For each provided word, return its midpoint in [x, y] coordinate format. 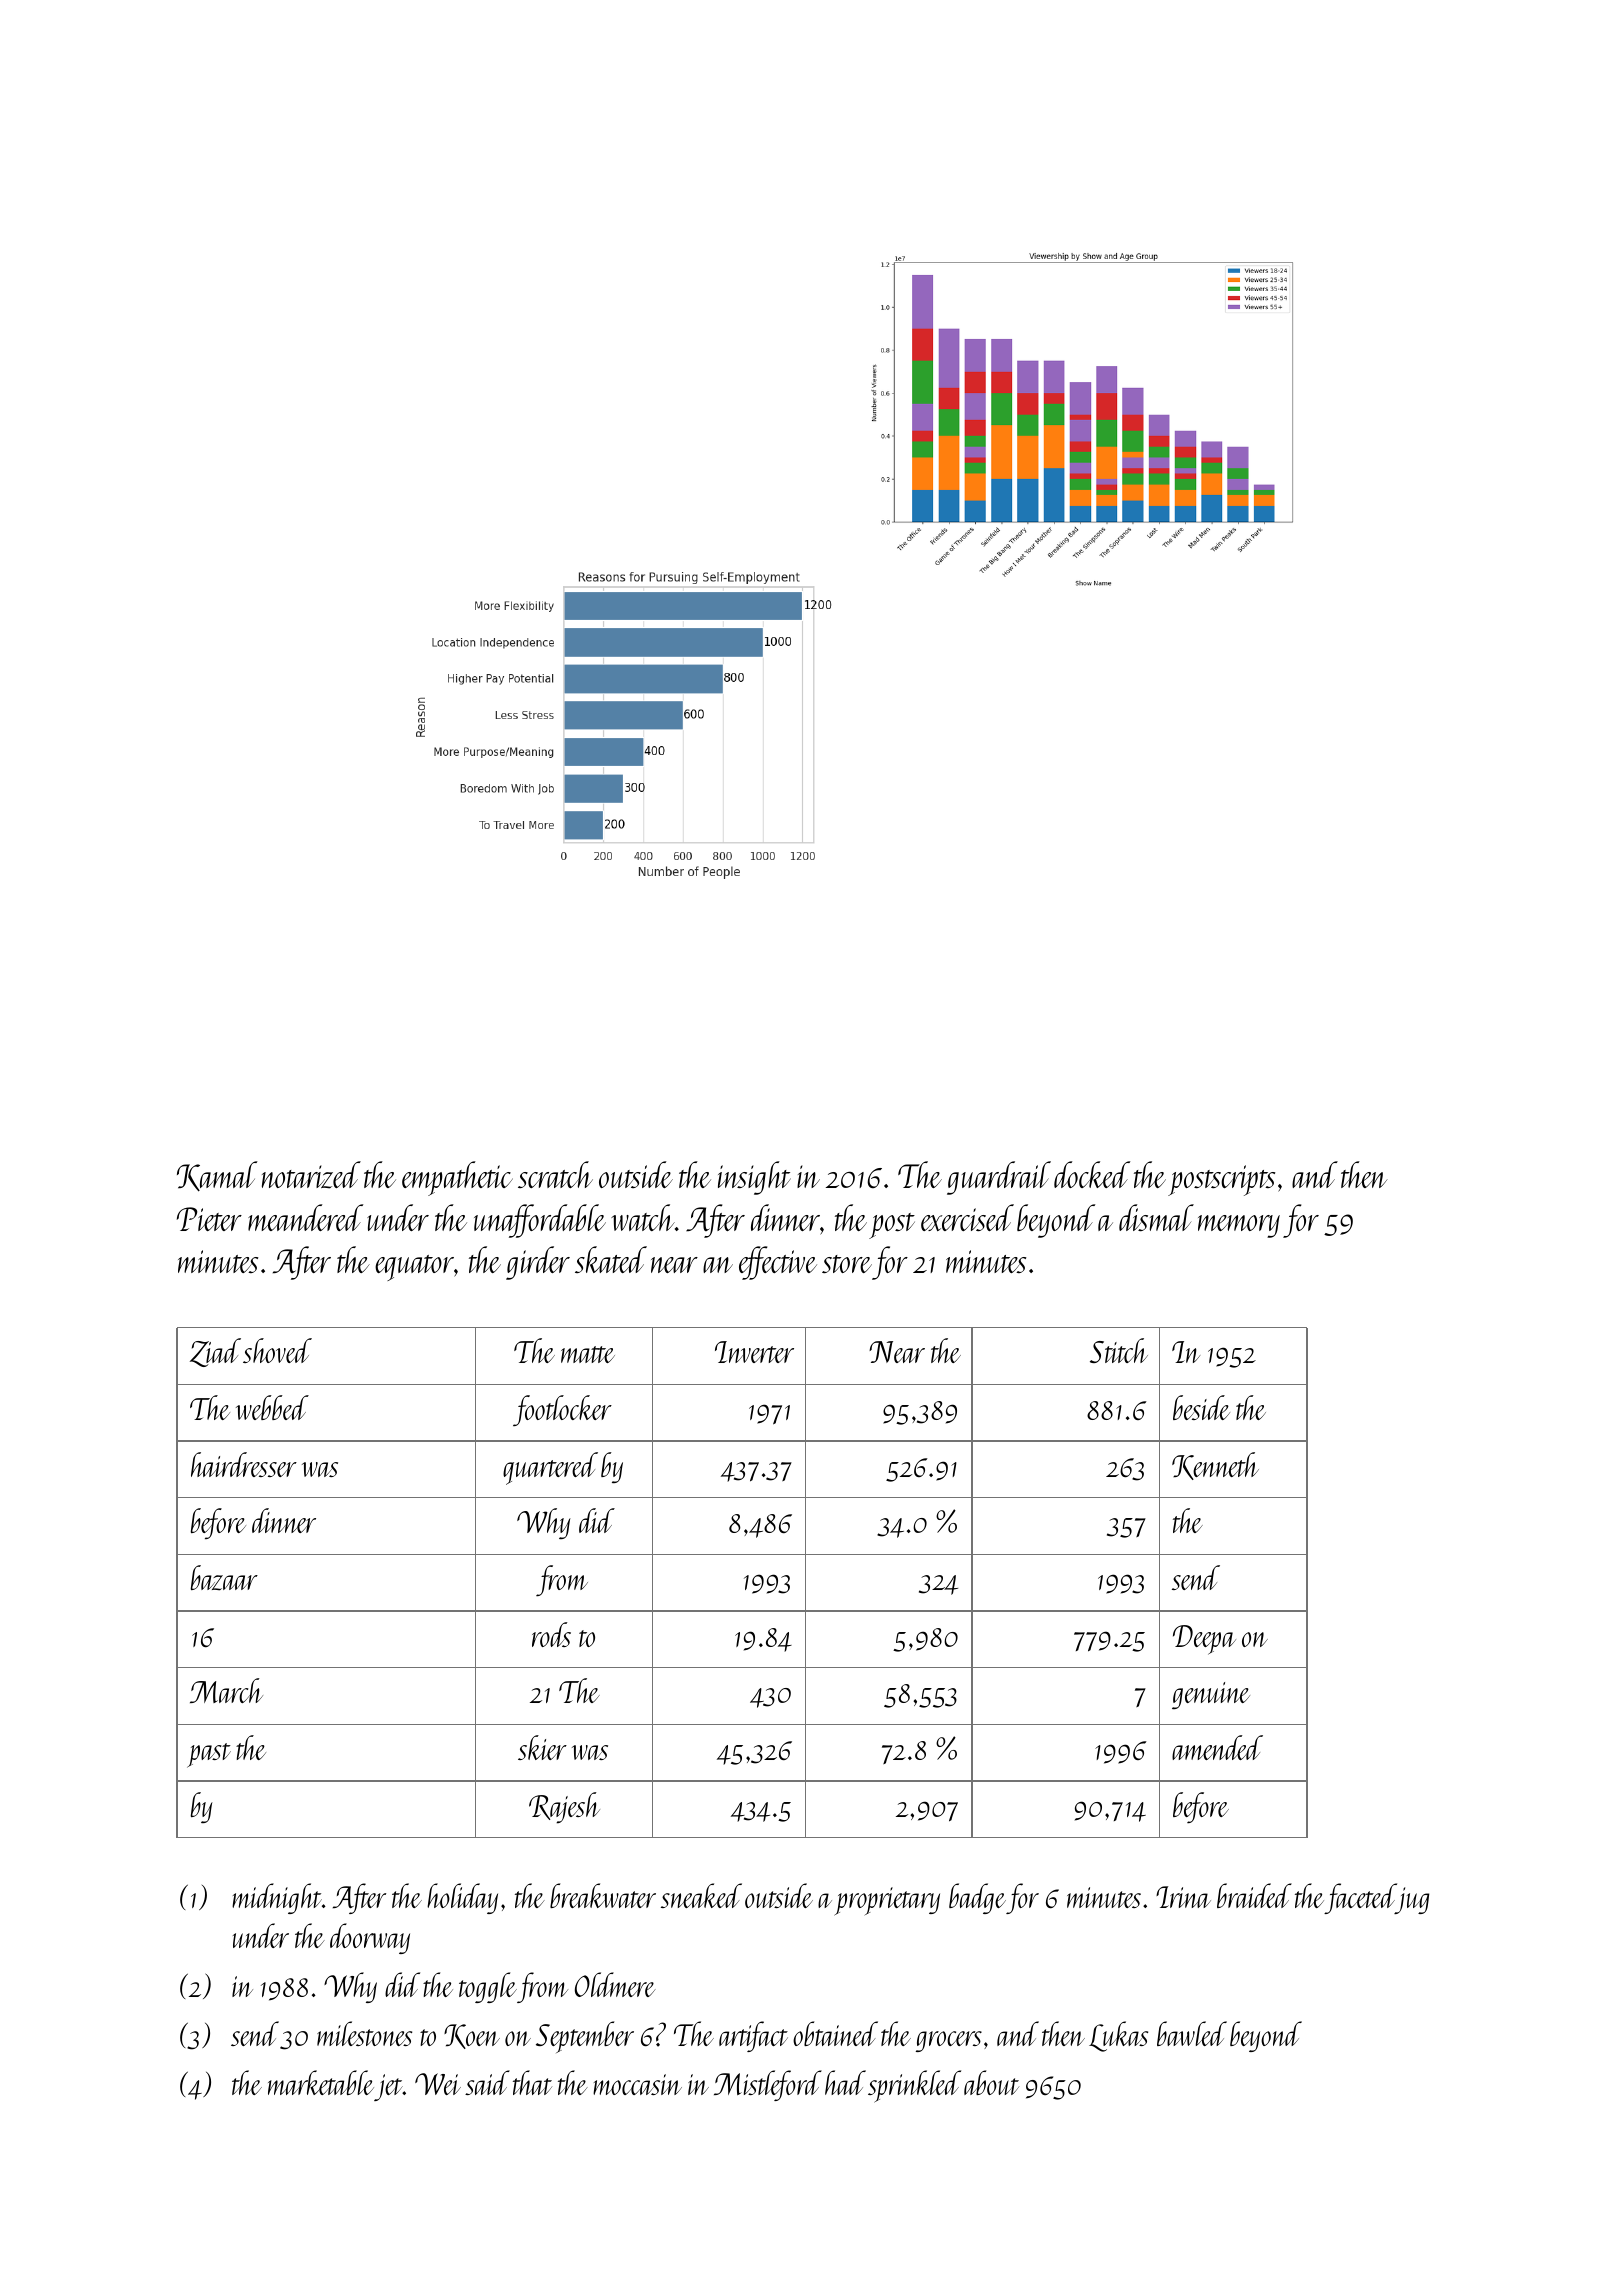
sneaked [701, 1895]
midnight [277, 1898]
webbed [272, 1407]
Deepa [1204, 1640]
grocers [949, 2041]
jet [388, 2087]
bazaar [224, 1578]
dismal [1156, 1217]
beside [1201, 1407]
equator [414, 1268]
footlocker [562, 1410]
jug [1412, 1900]
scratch [555, 1174]
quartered [550, 1468]
